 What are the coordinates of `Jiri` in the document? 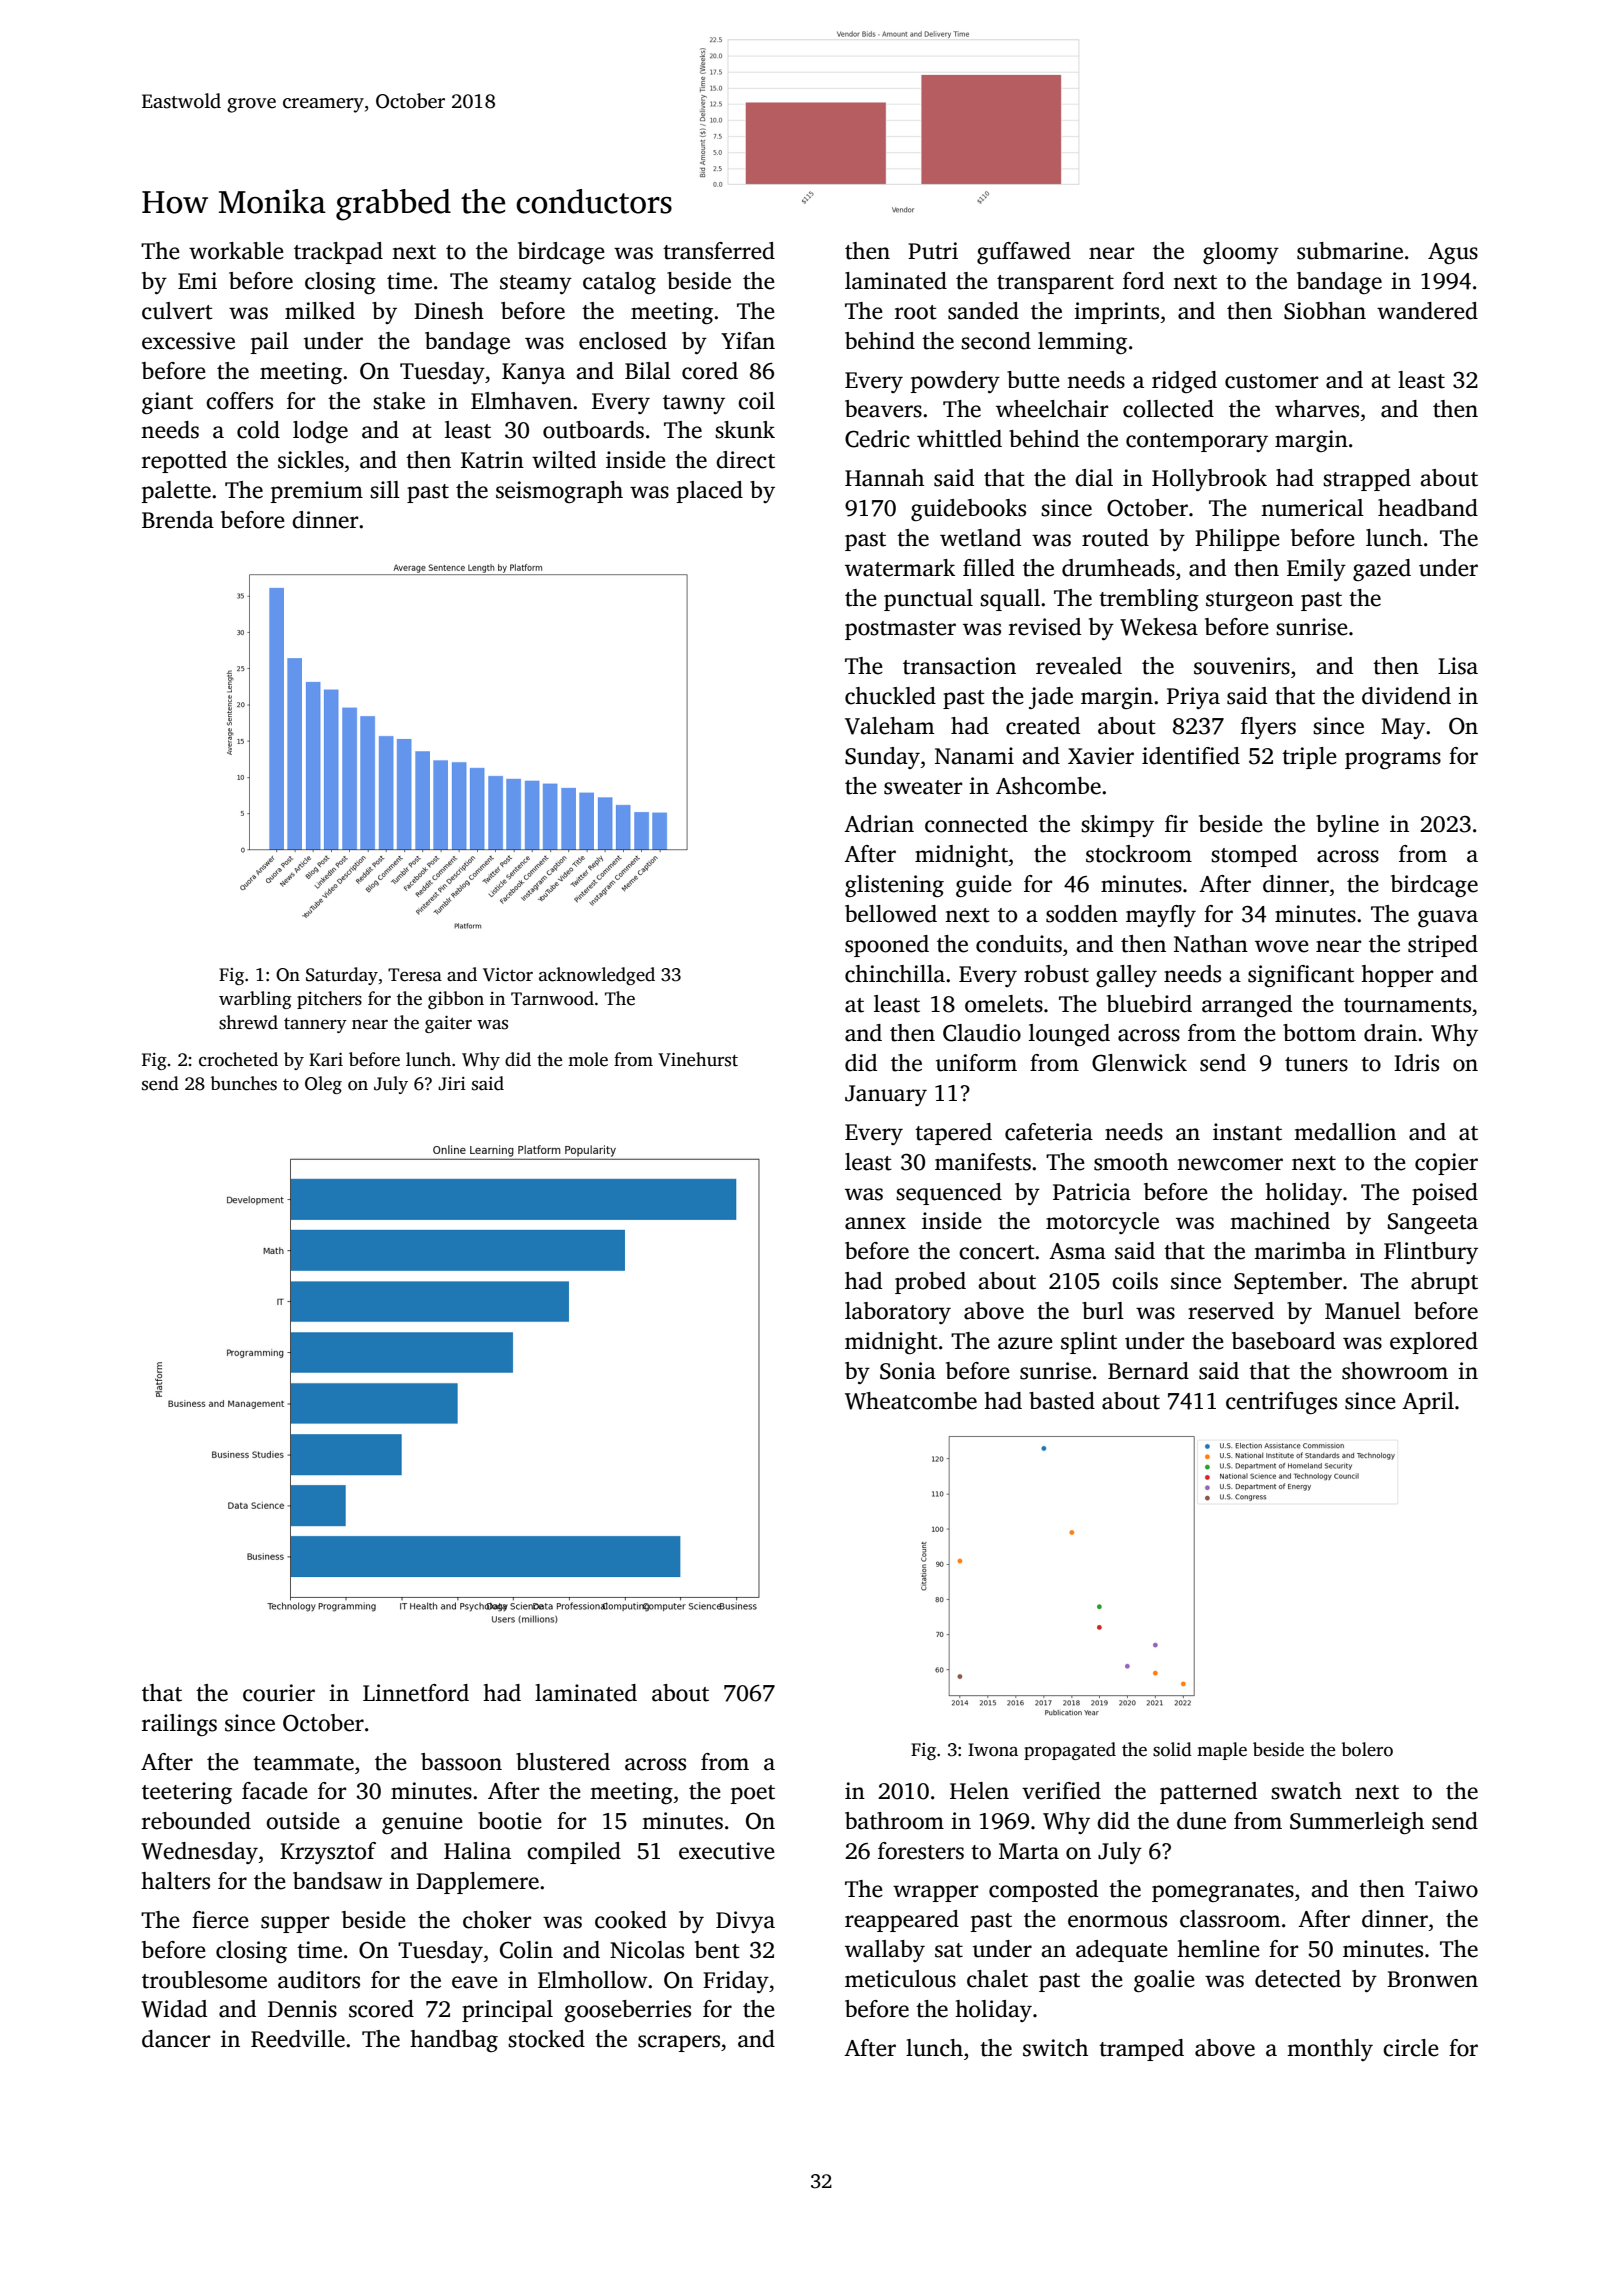 It's located at (452, 1084).
